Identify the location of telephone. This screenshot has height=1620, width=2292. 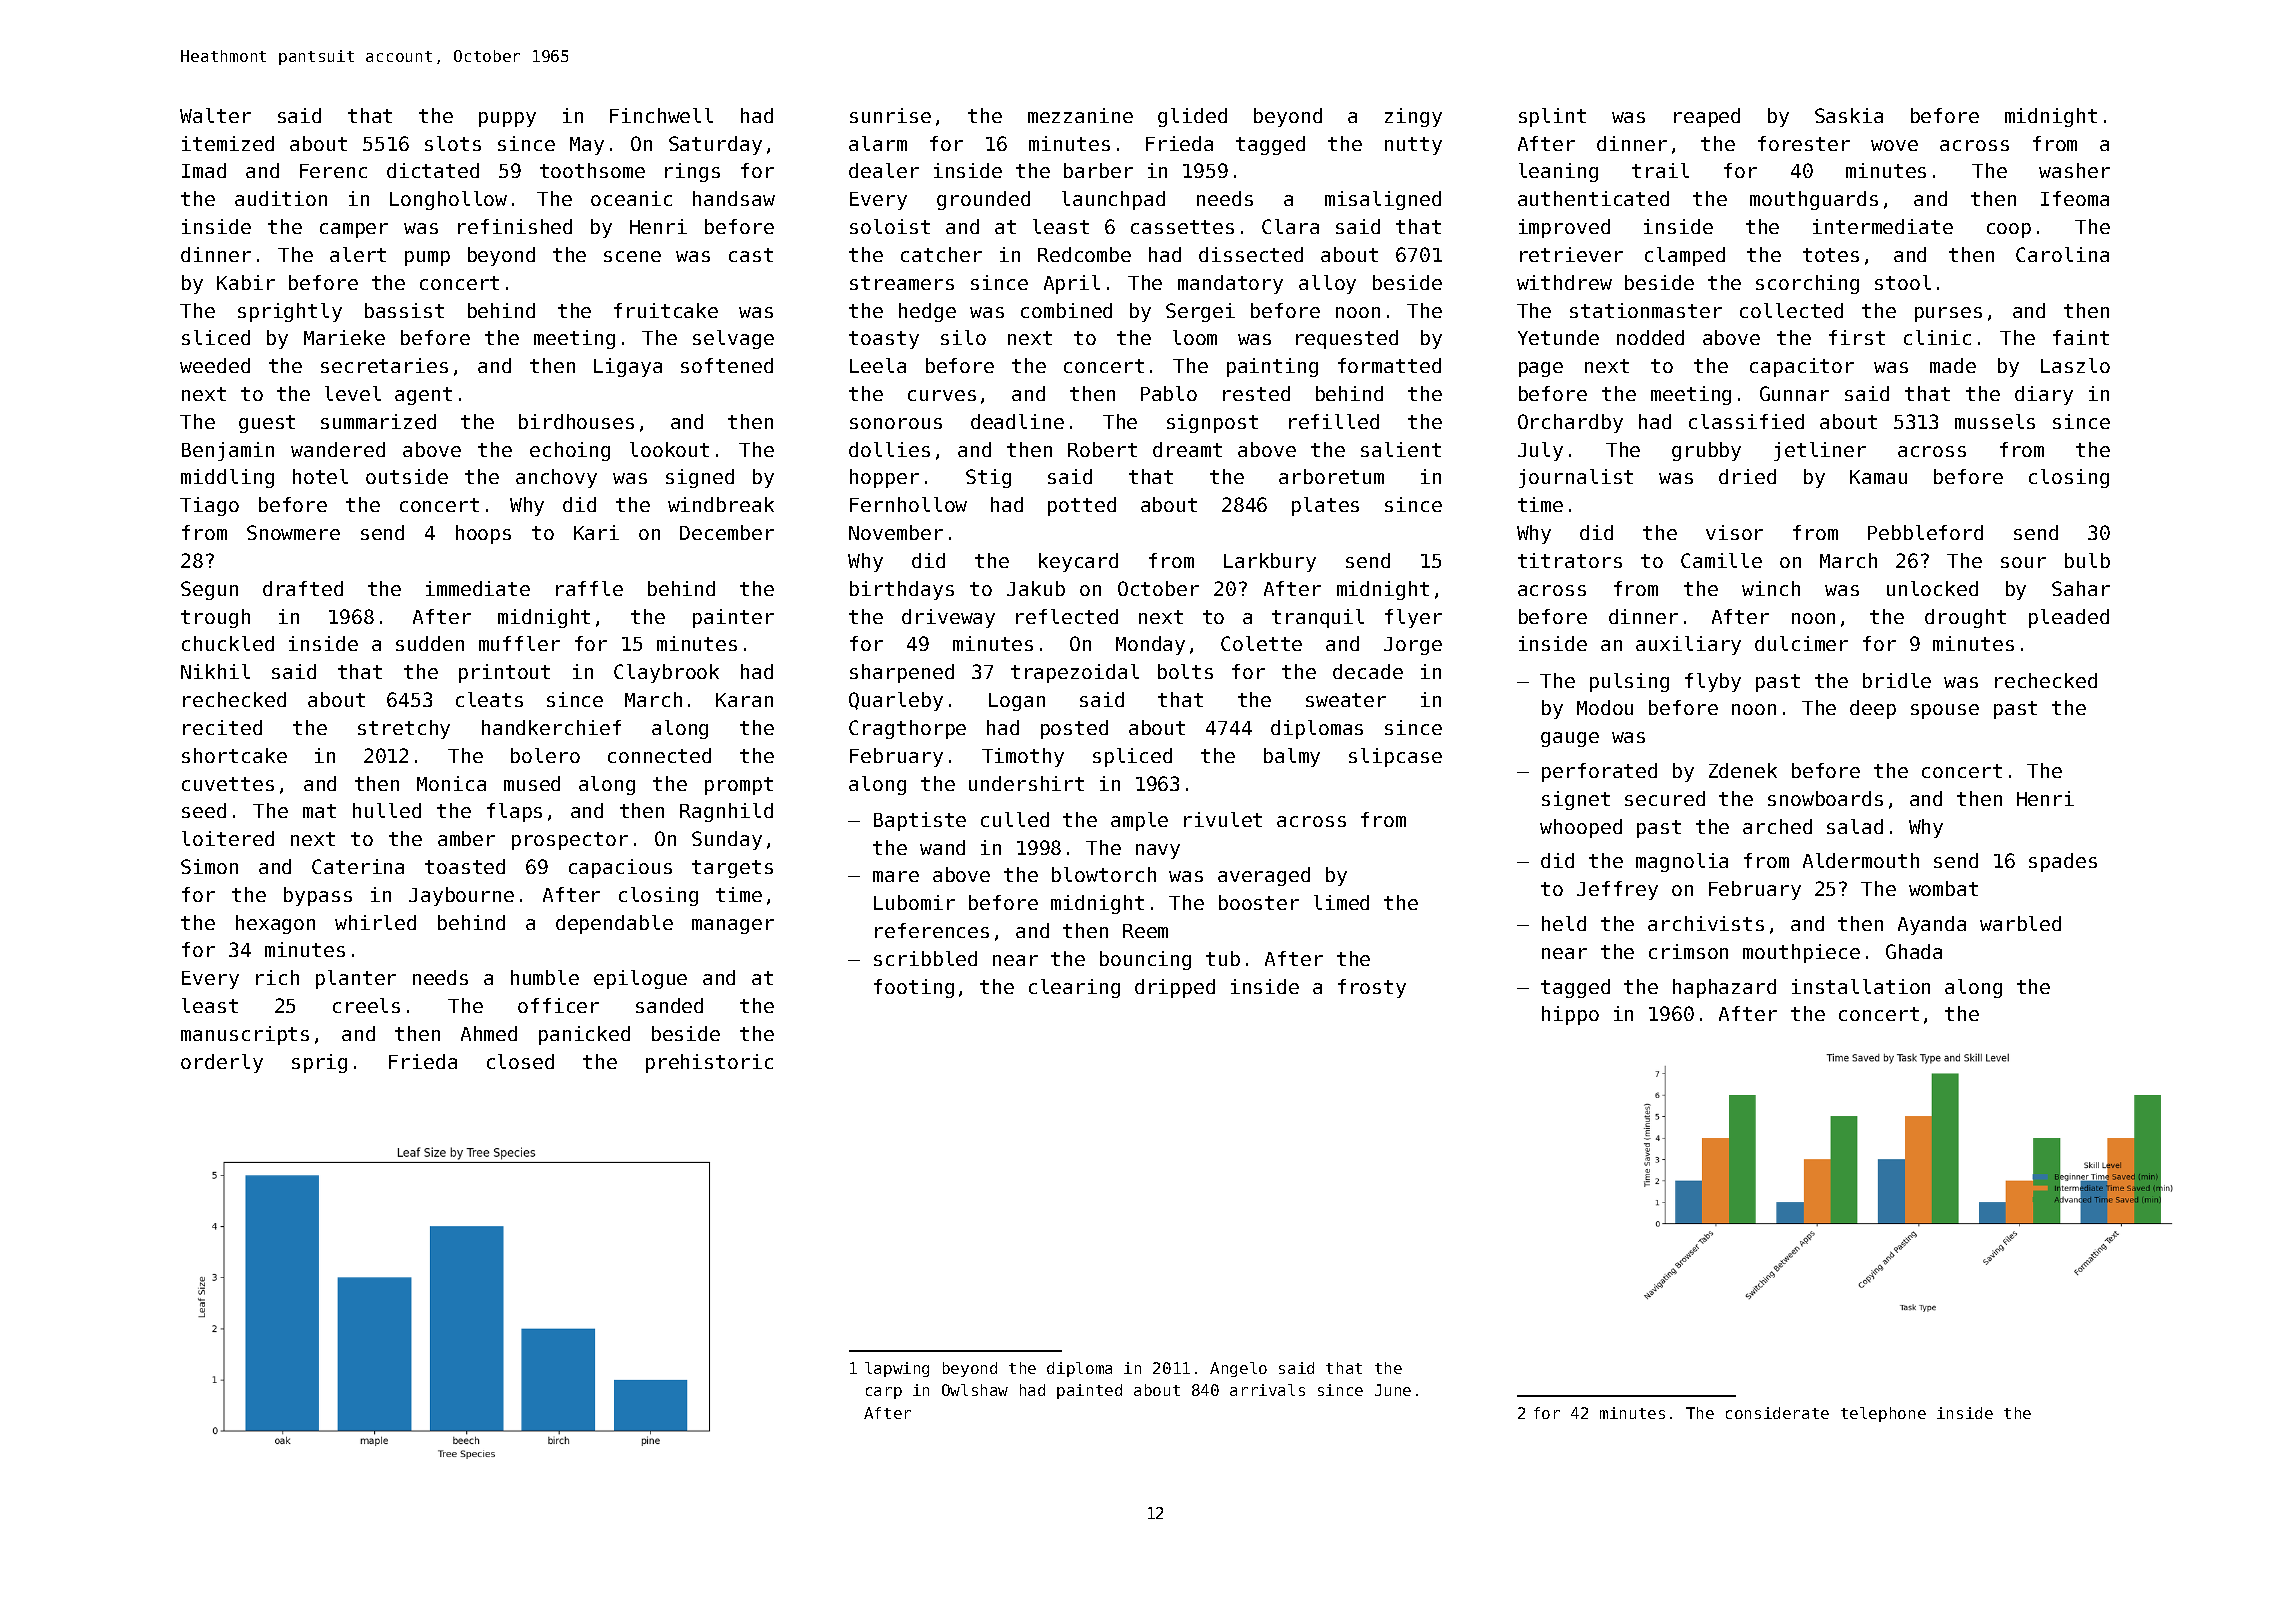
(1883, 1414).
